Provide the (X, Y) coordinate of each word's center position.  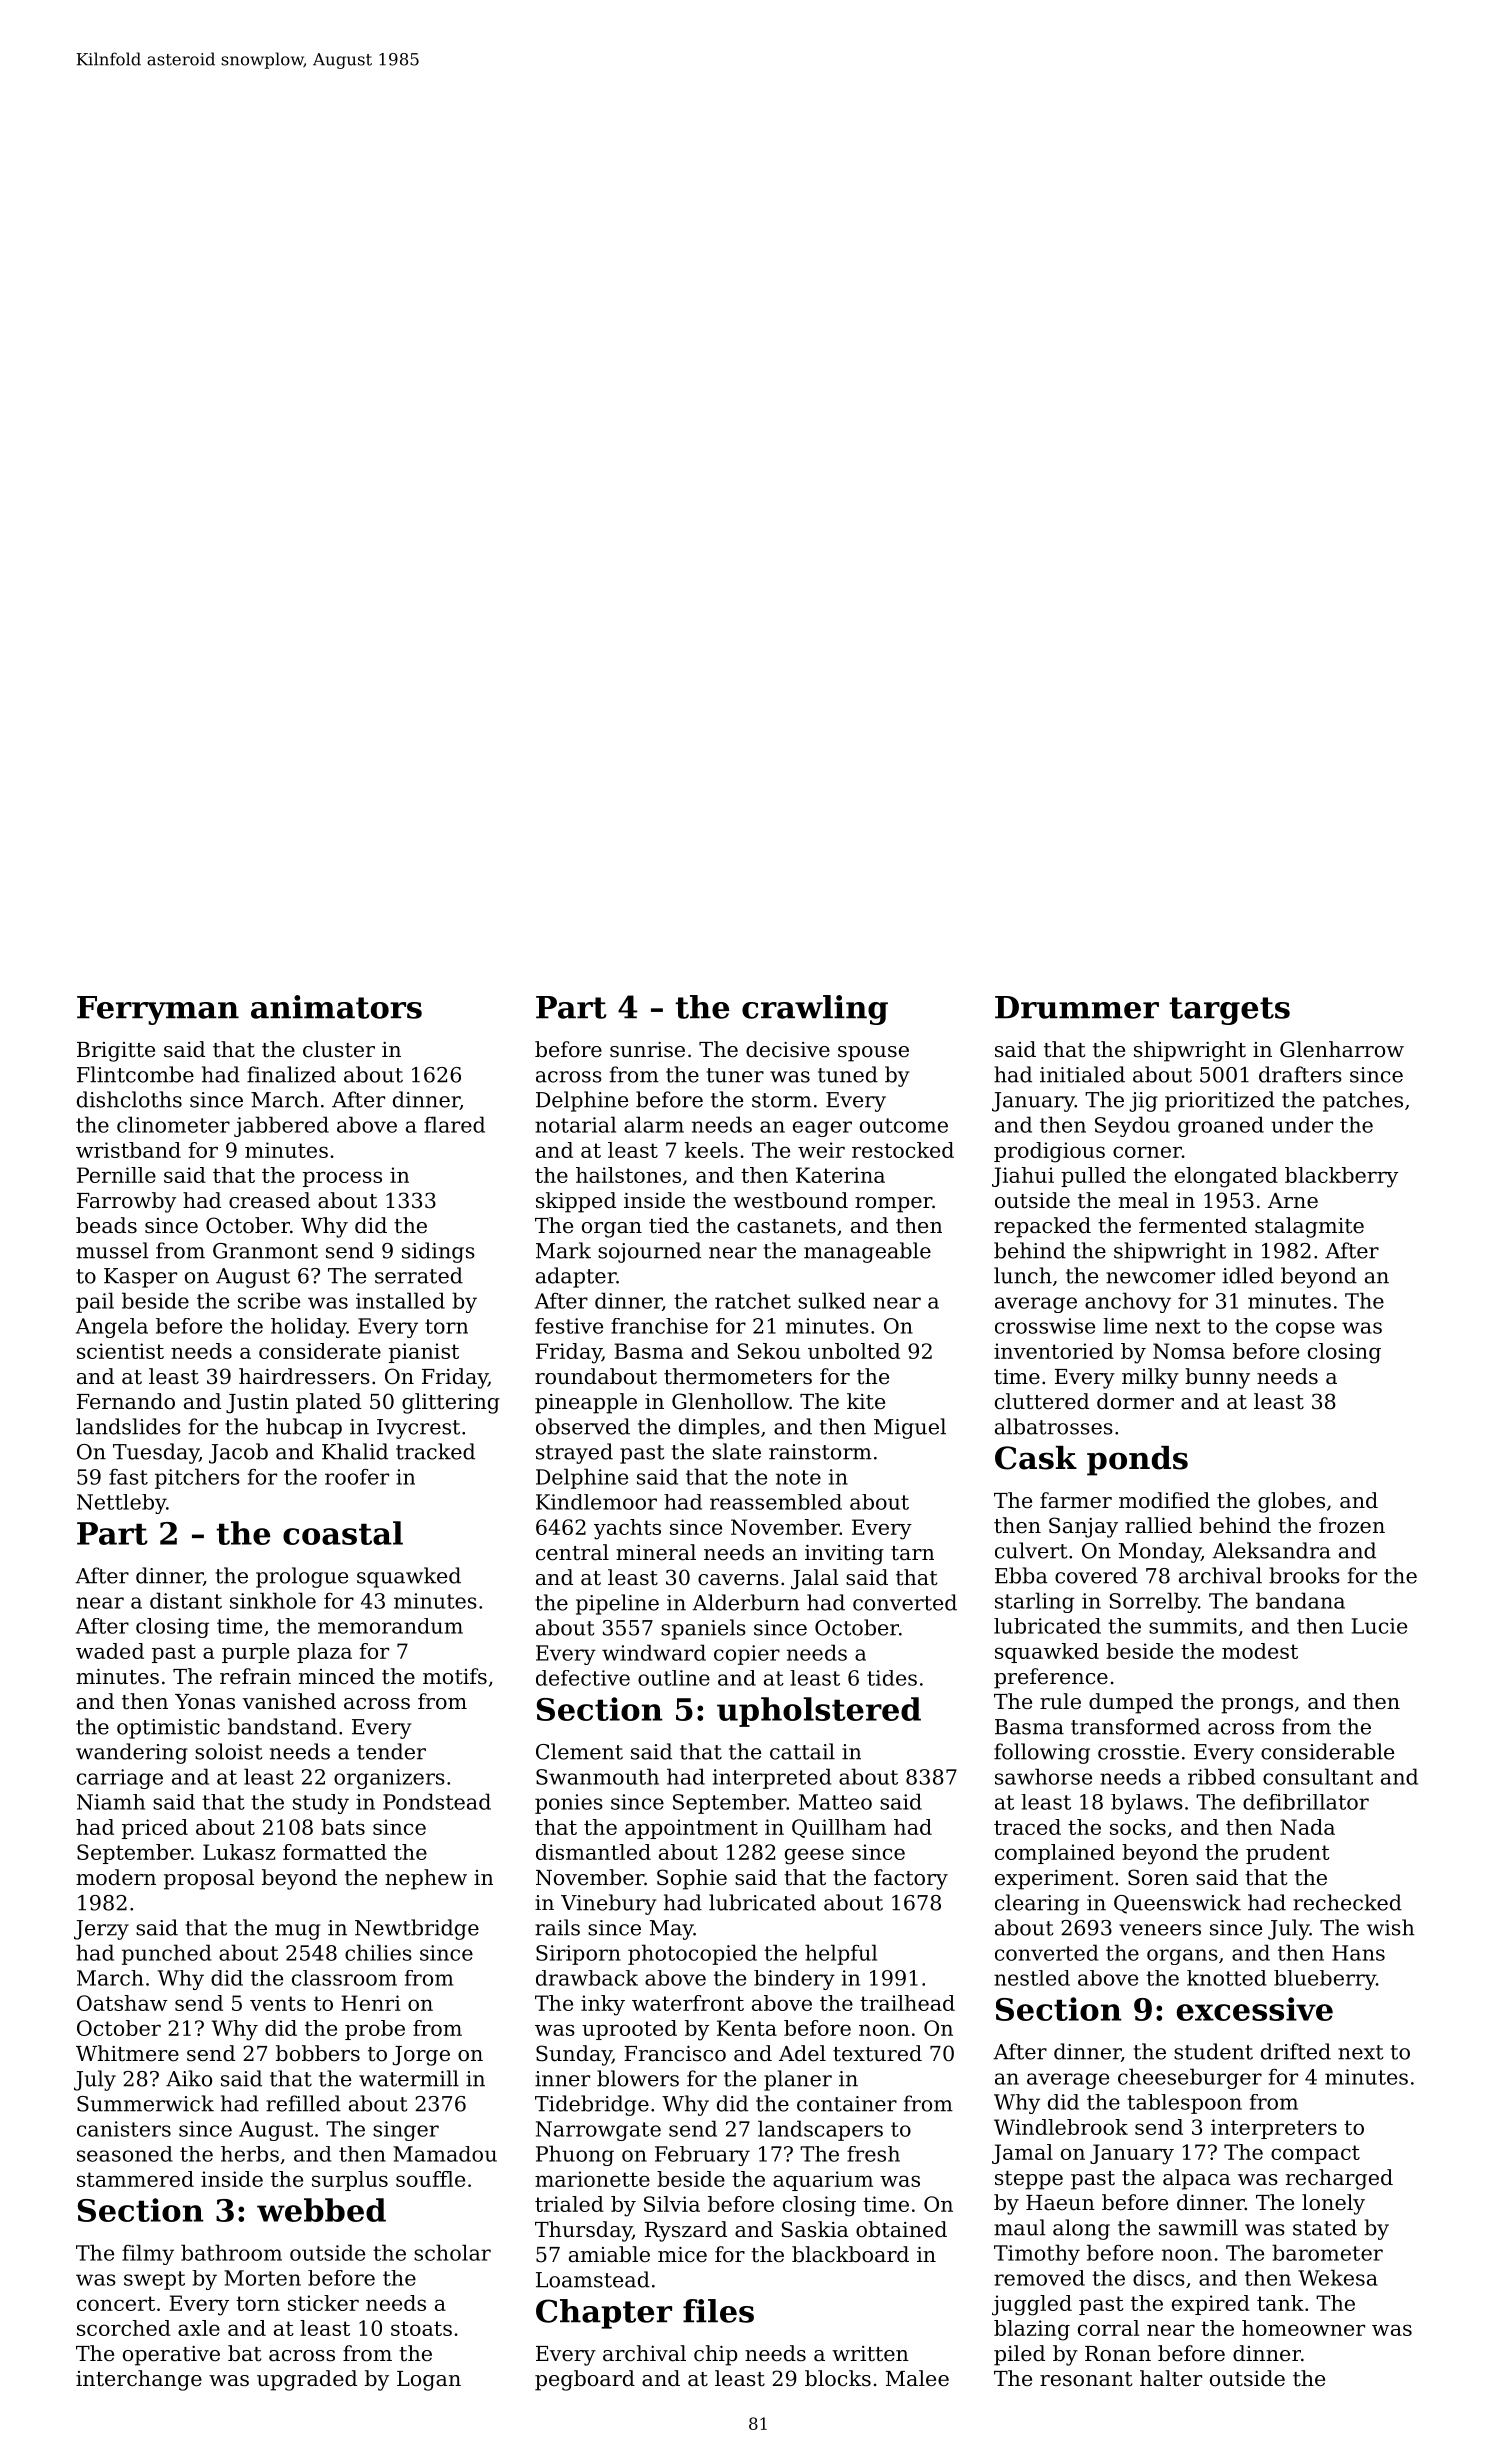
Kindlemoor (596, 1502)
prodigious (1049, 1152)
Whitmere (127, 2053)
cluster (339, 1049)
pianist (424, 1353)
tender (391, 1751)
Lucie (1379, 1626)
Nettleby (121, 1504)
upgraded (307, 2380)
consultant (1318, 1776)
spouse (873, 1054)
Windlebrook (1061, 2127)
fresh (873, 2154)
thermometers (738, 1376)
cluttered (1042, 1401)
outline (674, 1678)
